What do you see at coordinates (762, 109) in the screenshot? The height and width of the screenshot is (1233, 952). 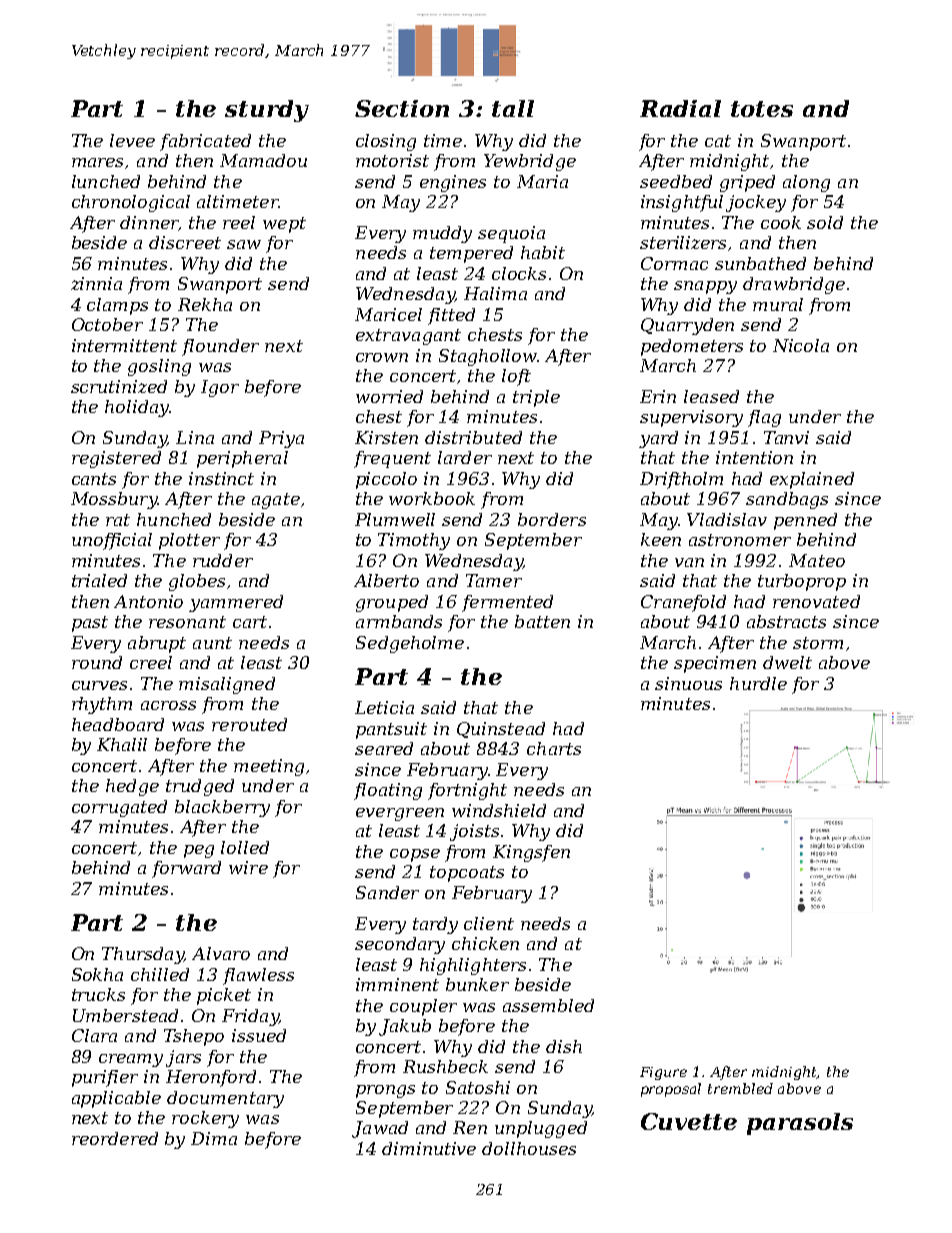 I see `totes` at bounding box center [762, 109].
